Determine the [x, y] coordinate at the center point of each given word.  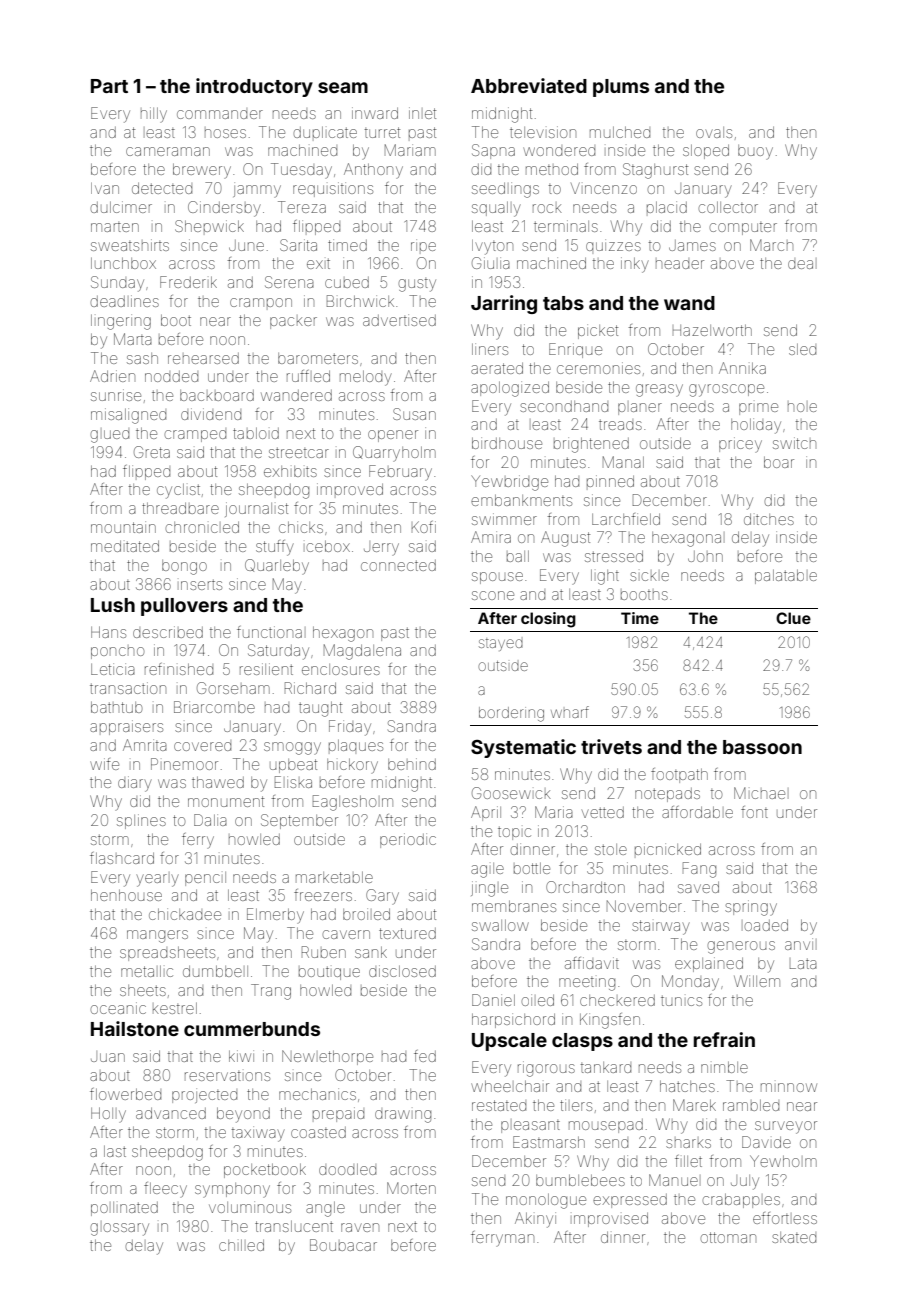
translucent [294, 1226]
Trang [271, 992]
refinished [179, 669]
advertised [399, 320]
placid [667, 207]
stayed [501, 644]
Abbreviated [529, 85]
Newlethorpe [327, 1057]
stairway [661, 927]
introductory [254, 87]
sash [142, 358]
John [705, 556]
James [692, 245]
